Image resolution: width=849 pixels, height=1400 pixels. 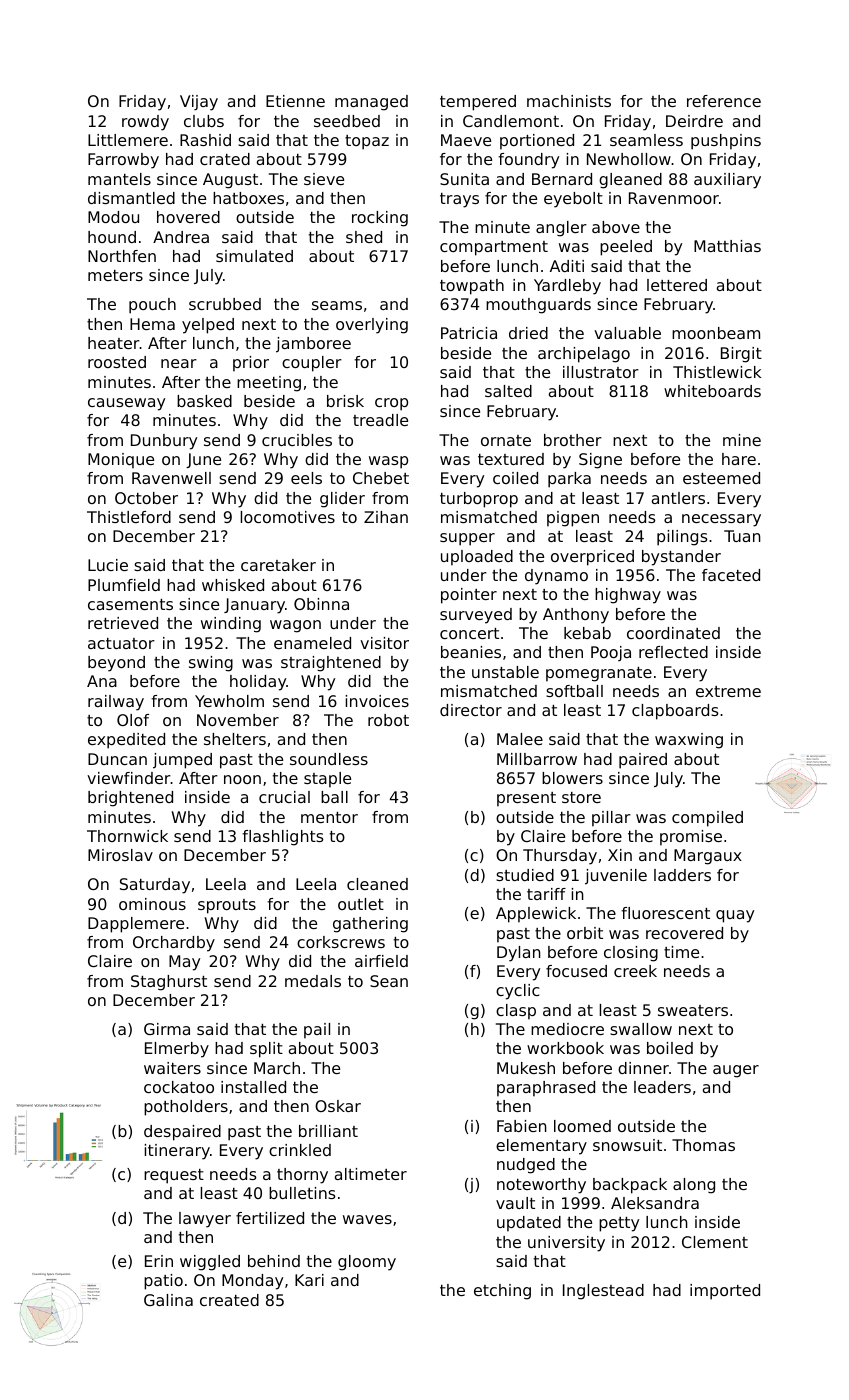 What do you see at coordinates (327, 780) in the screenshot?
I see `staple` at bounding box center [327, 780].
